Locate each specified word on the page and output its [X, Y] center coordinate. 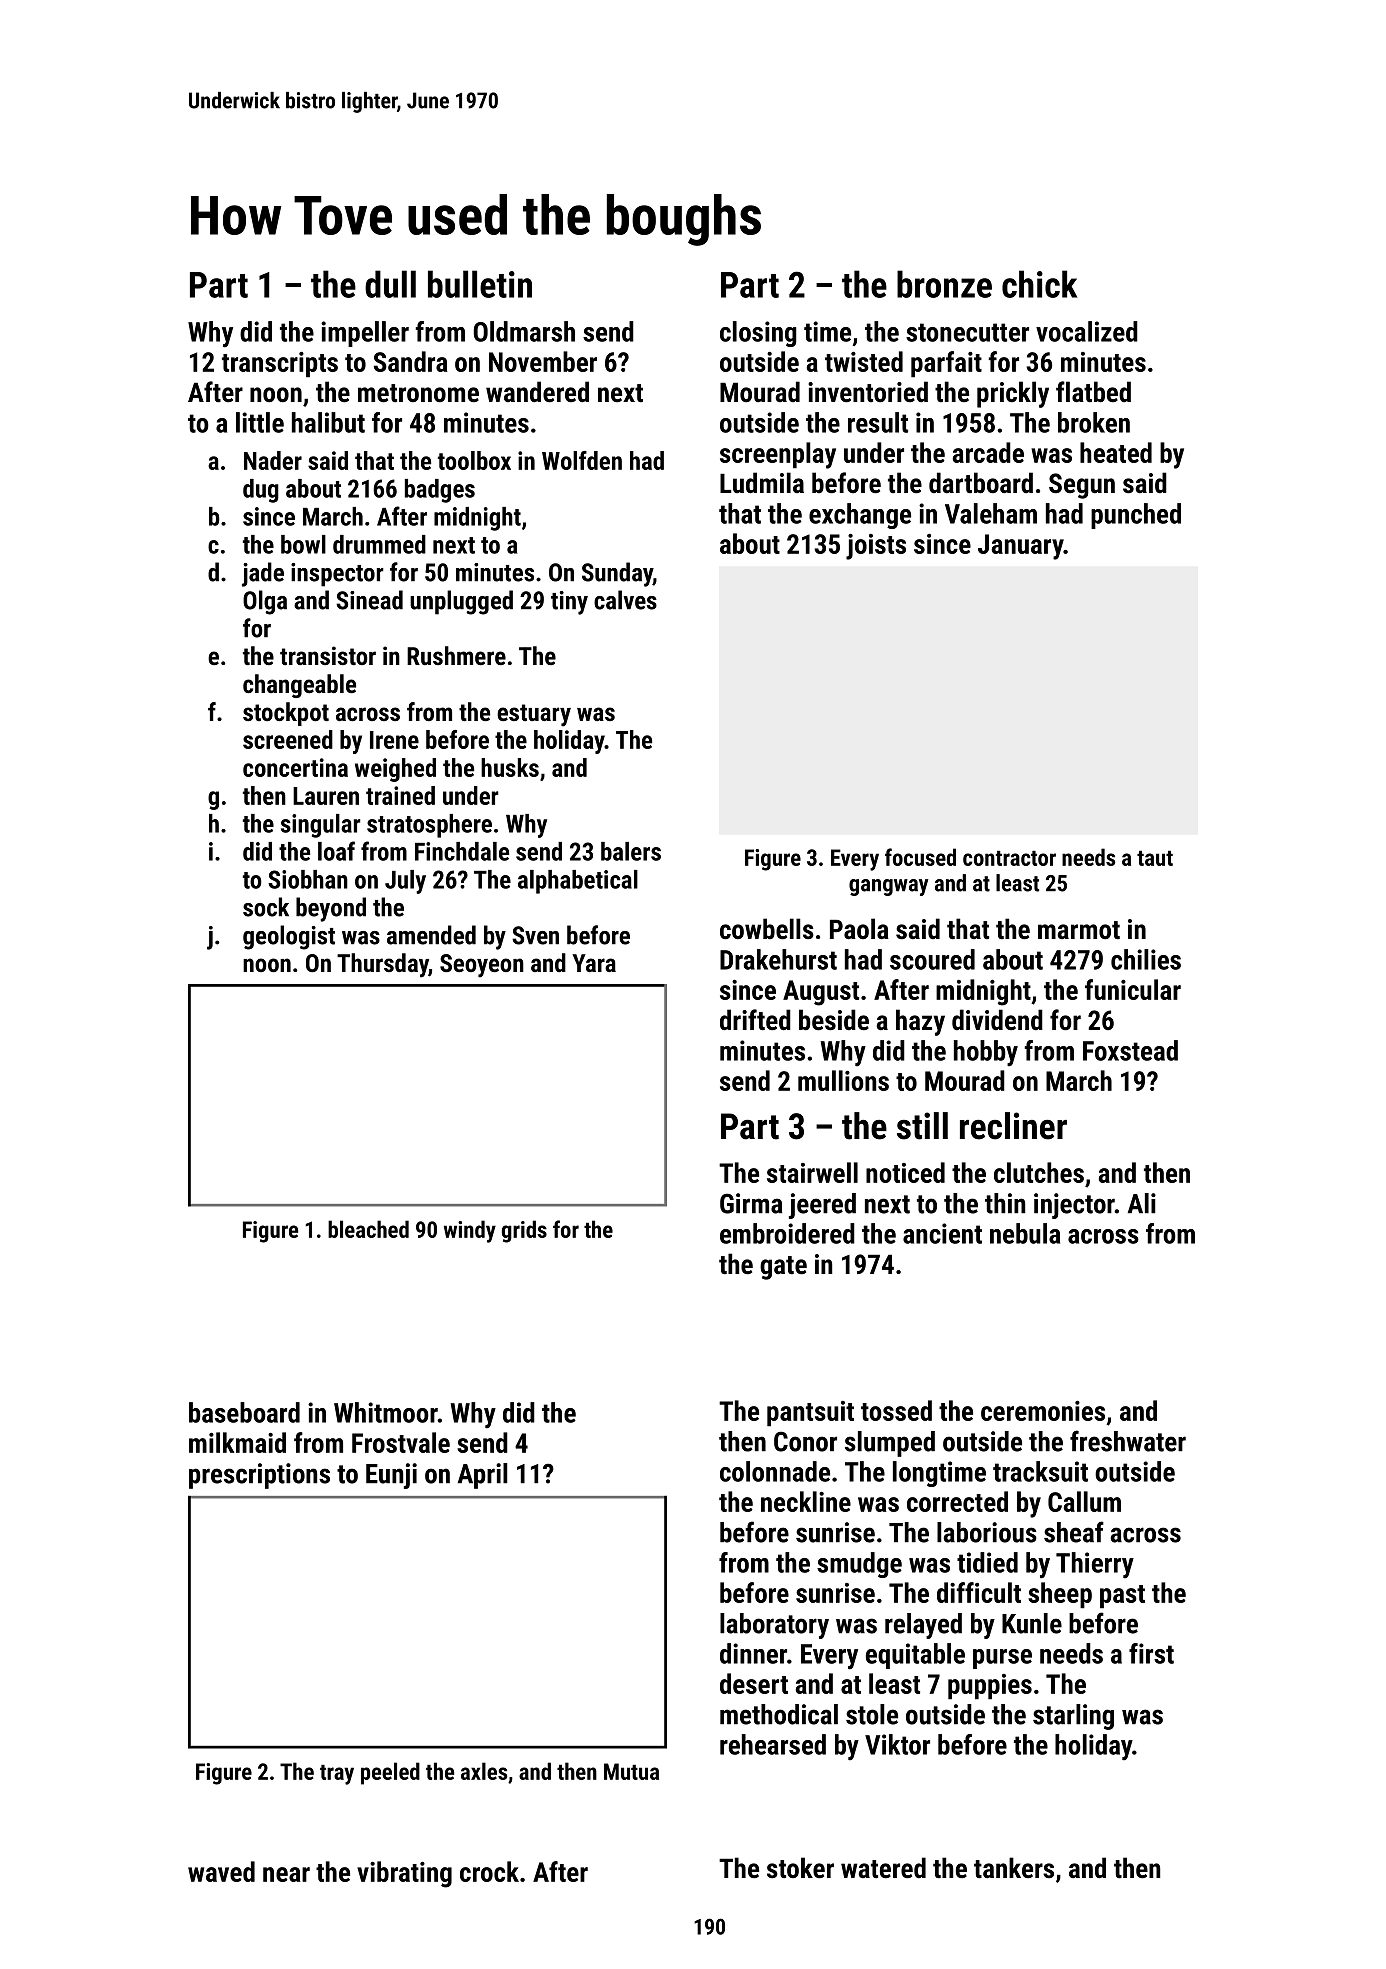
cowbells [767, 929]
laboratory [774, 1626]
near [286, 1874]
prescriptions [259, 1476]
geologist [289, 937]
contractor [1009, 858]
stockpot [286, 714]
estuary [534, 715]
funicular [1133, 989]
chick [1040, 284]
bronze [944, 284]
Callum [1084, 1501]
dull [390, 284]
